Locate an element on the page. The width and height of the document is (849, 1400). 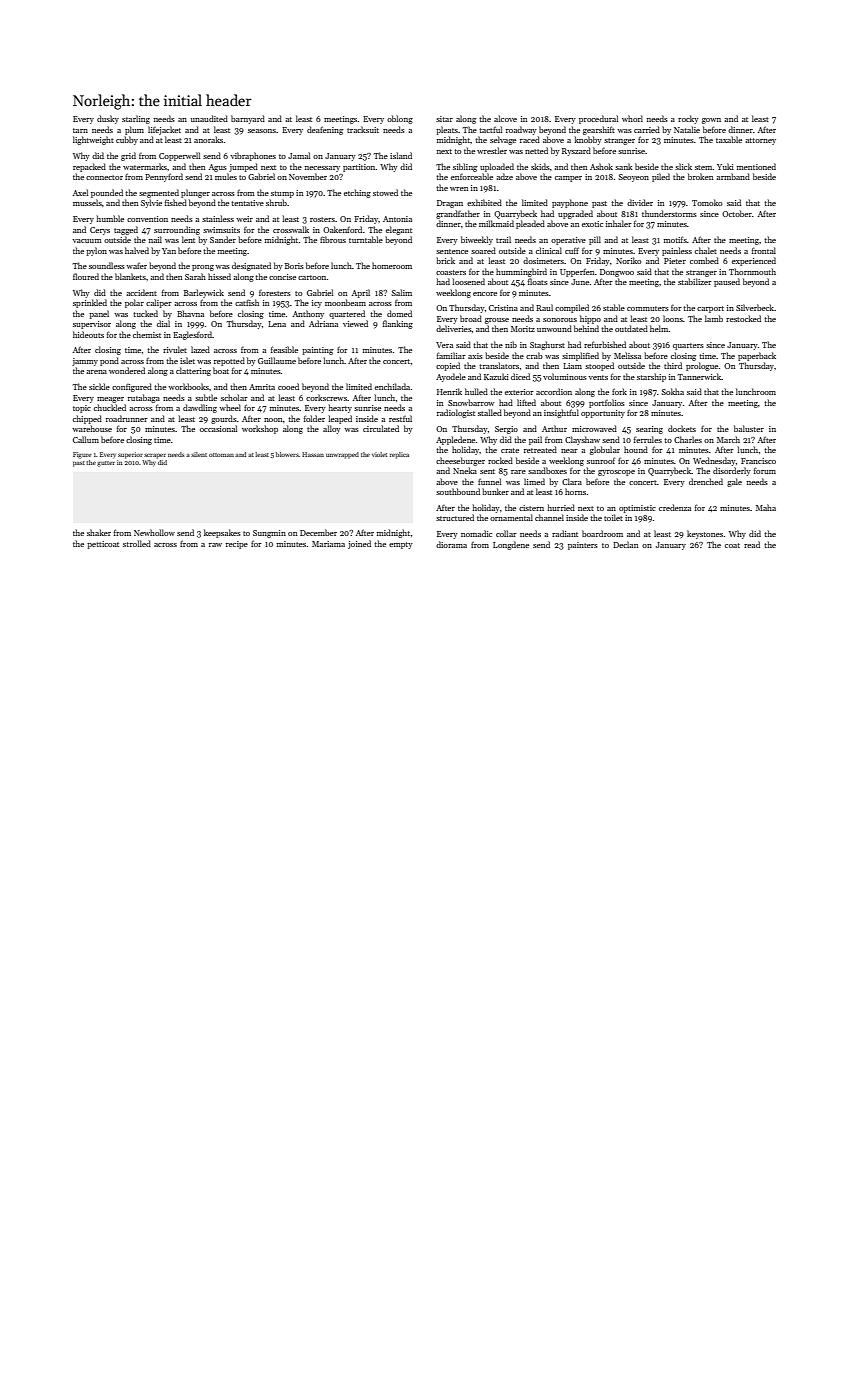
deafening is located at coordinates (325, 130).
